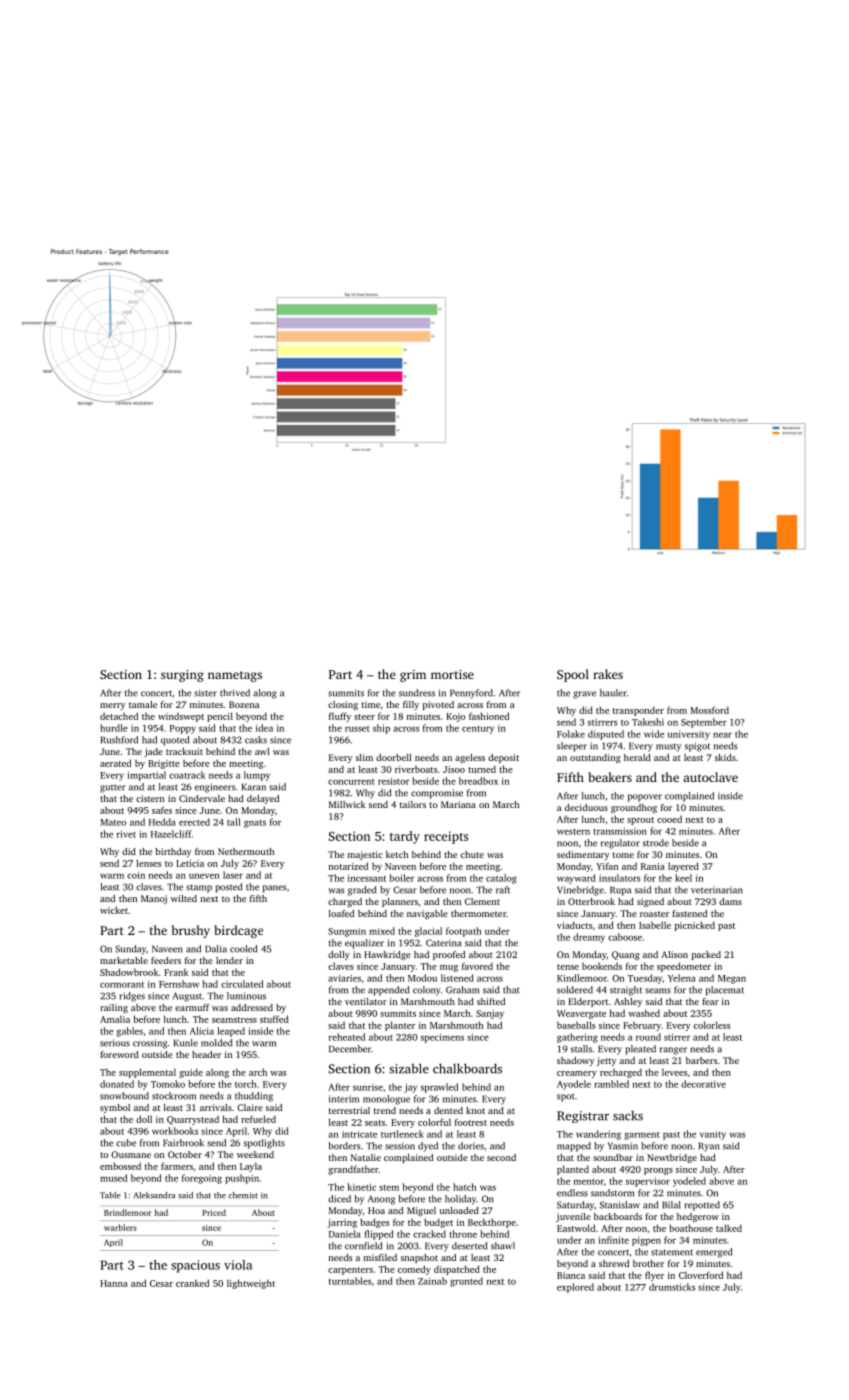 The width and height of the page is (849, 1400). What do you see at coordinates (442, 1038) in the page?
I see `specimens` at bounding box center [442, 1038].
